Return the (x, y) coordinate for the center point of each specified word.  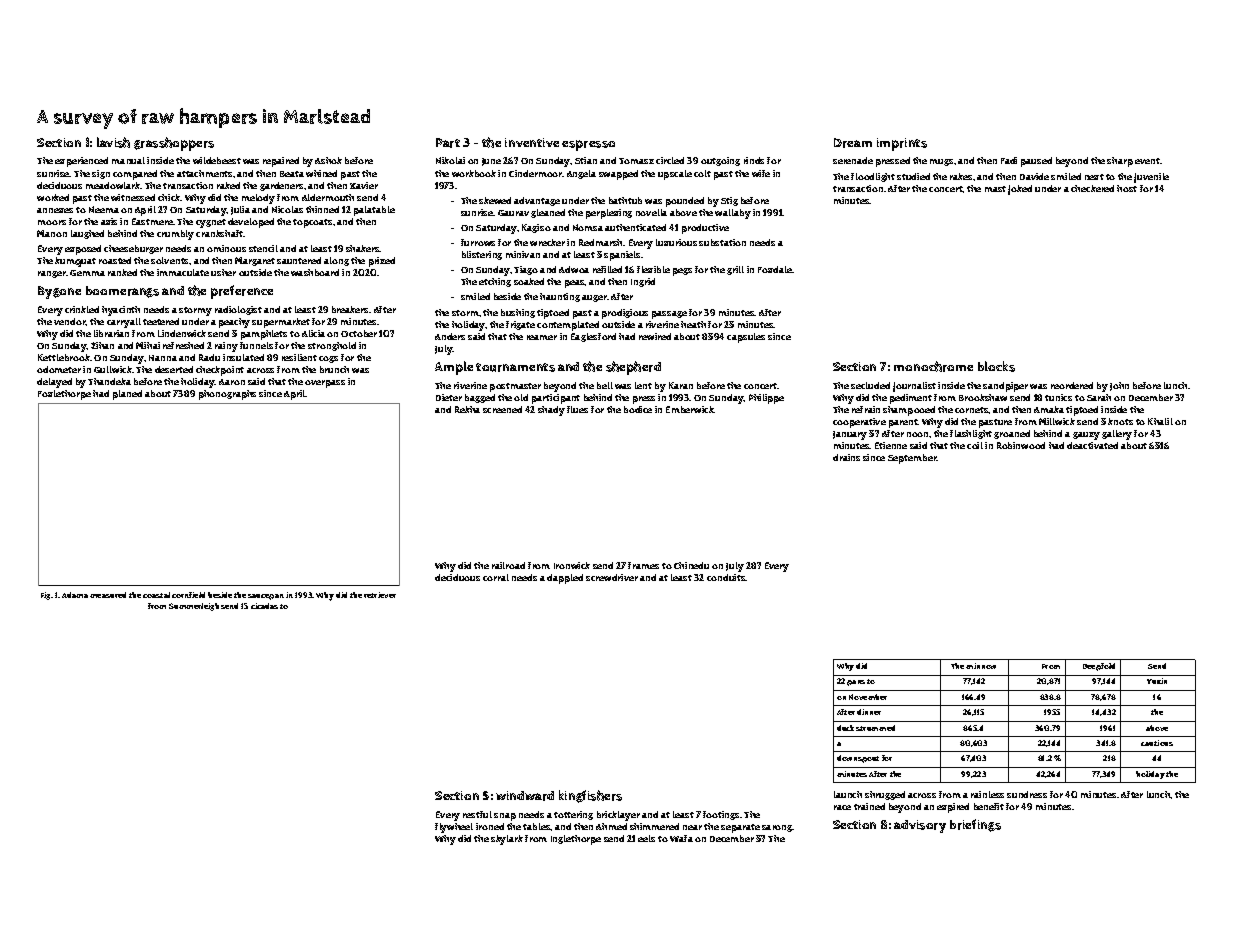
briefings (975, 825)
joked (1020, 190)
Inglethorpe (576, 840)
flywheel (454, 828)
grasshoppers (174, 144)
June (491, 162)
